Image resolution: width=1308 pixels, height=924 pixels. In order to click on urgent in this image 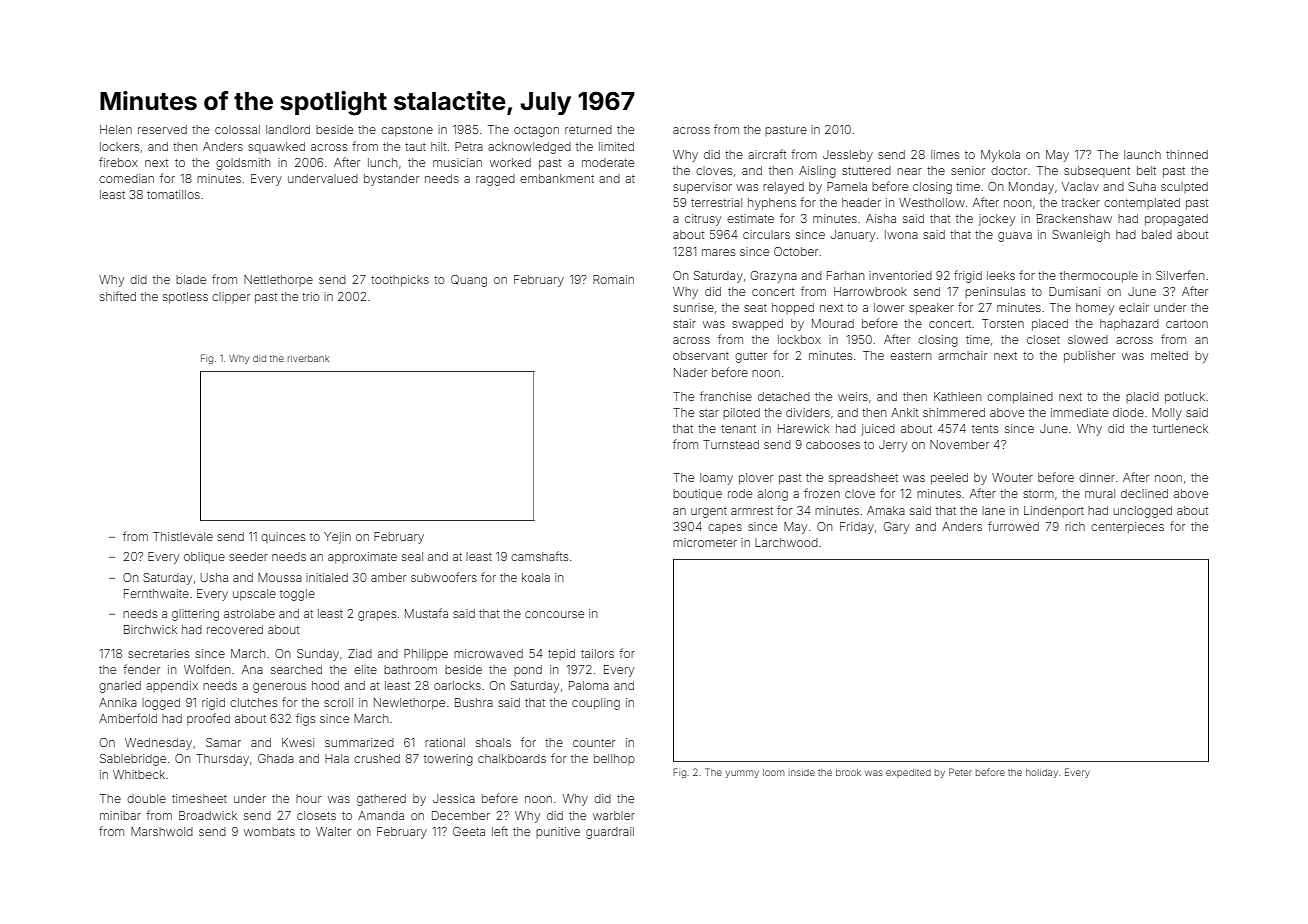, I will do `click(709, 512)`.
